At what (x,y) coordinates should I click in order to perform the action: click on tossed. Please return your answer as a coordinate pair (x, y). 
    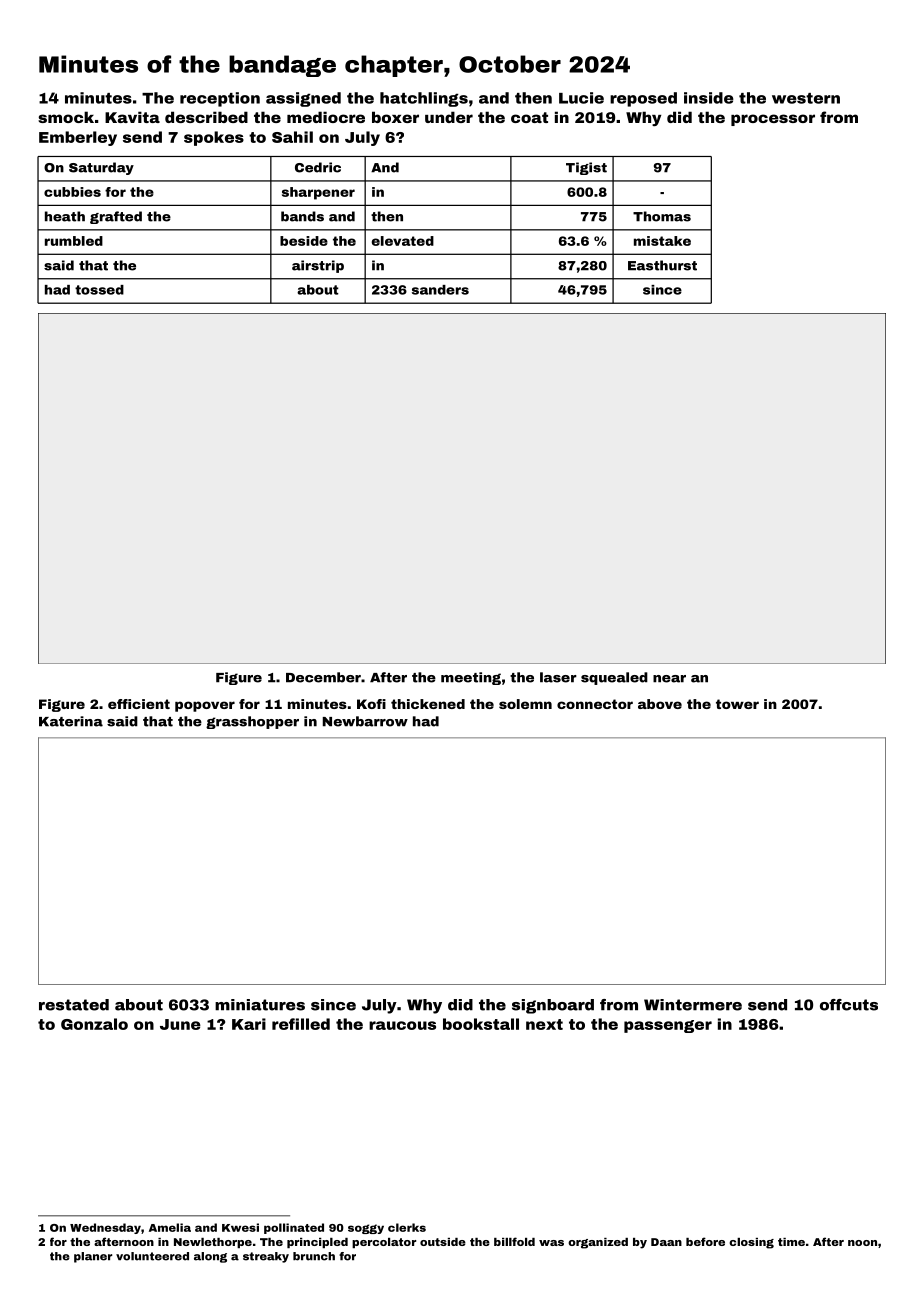
    Looking at the image, I should click on (99, 290).
